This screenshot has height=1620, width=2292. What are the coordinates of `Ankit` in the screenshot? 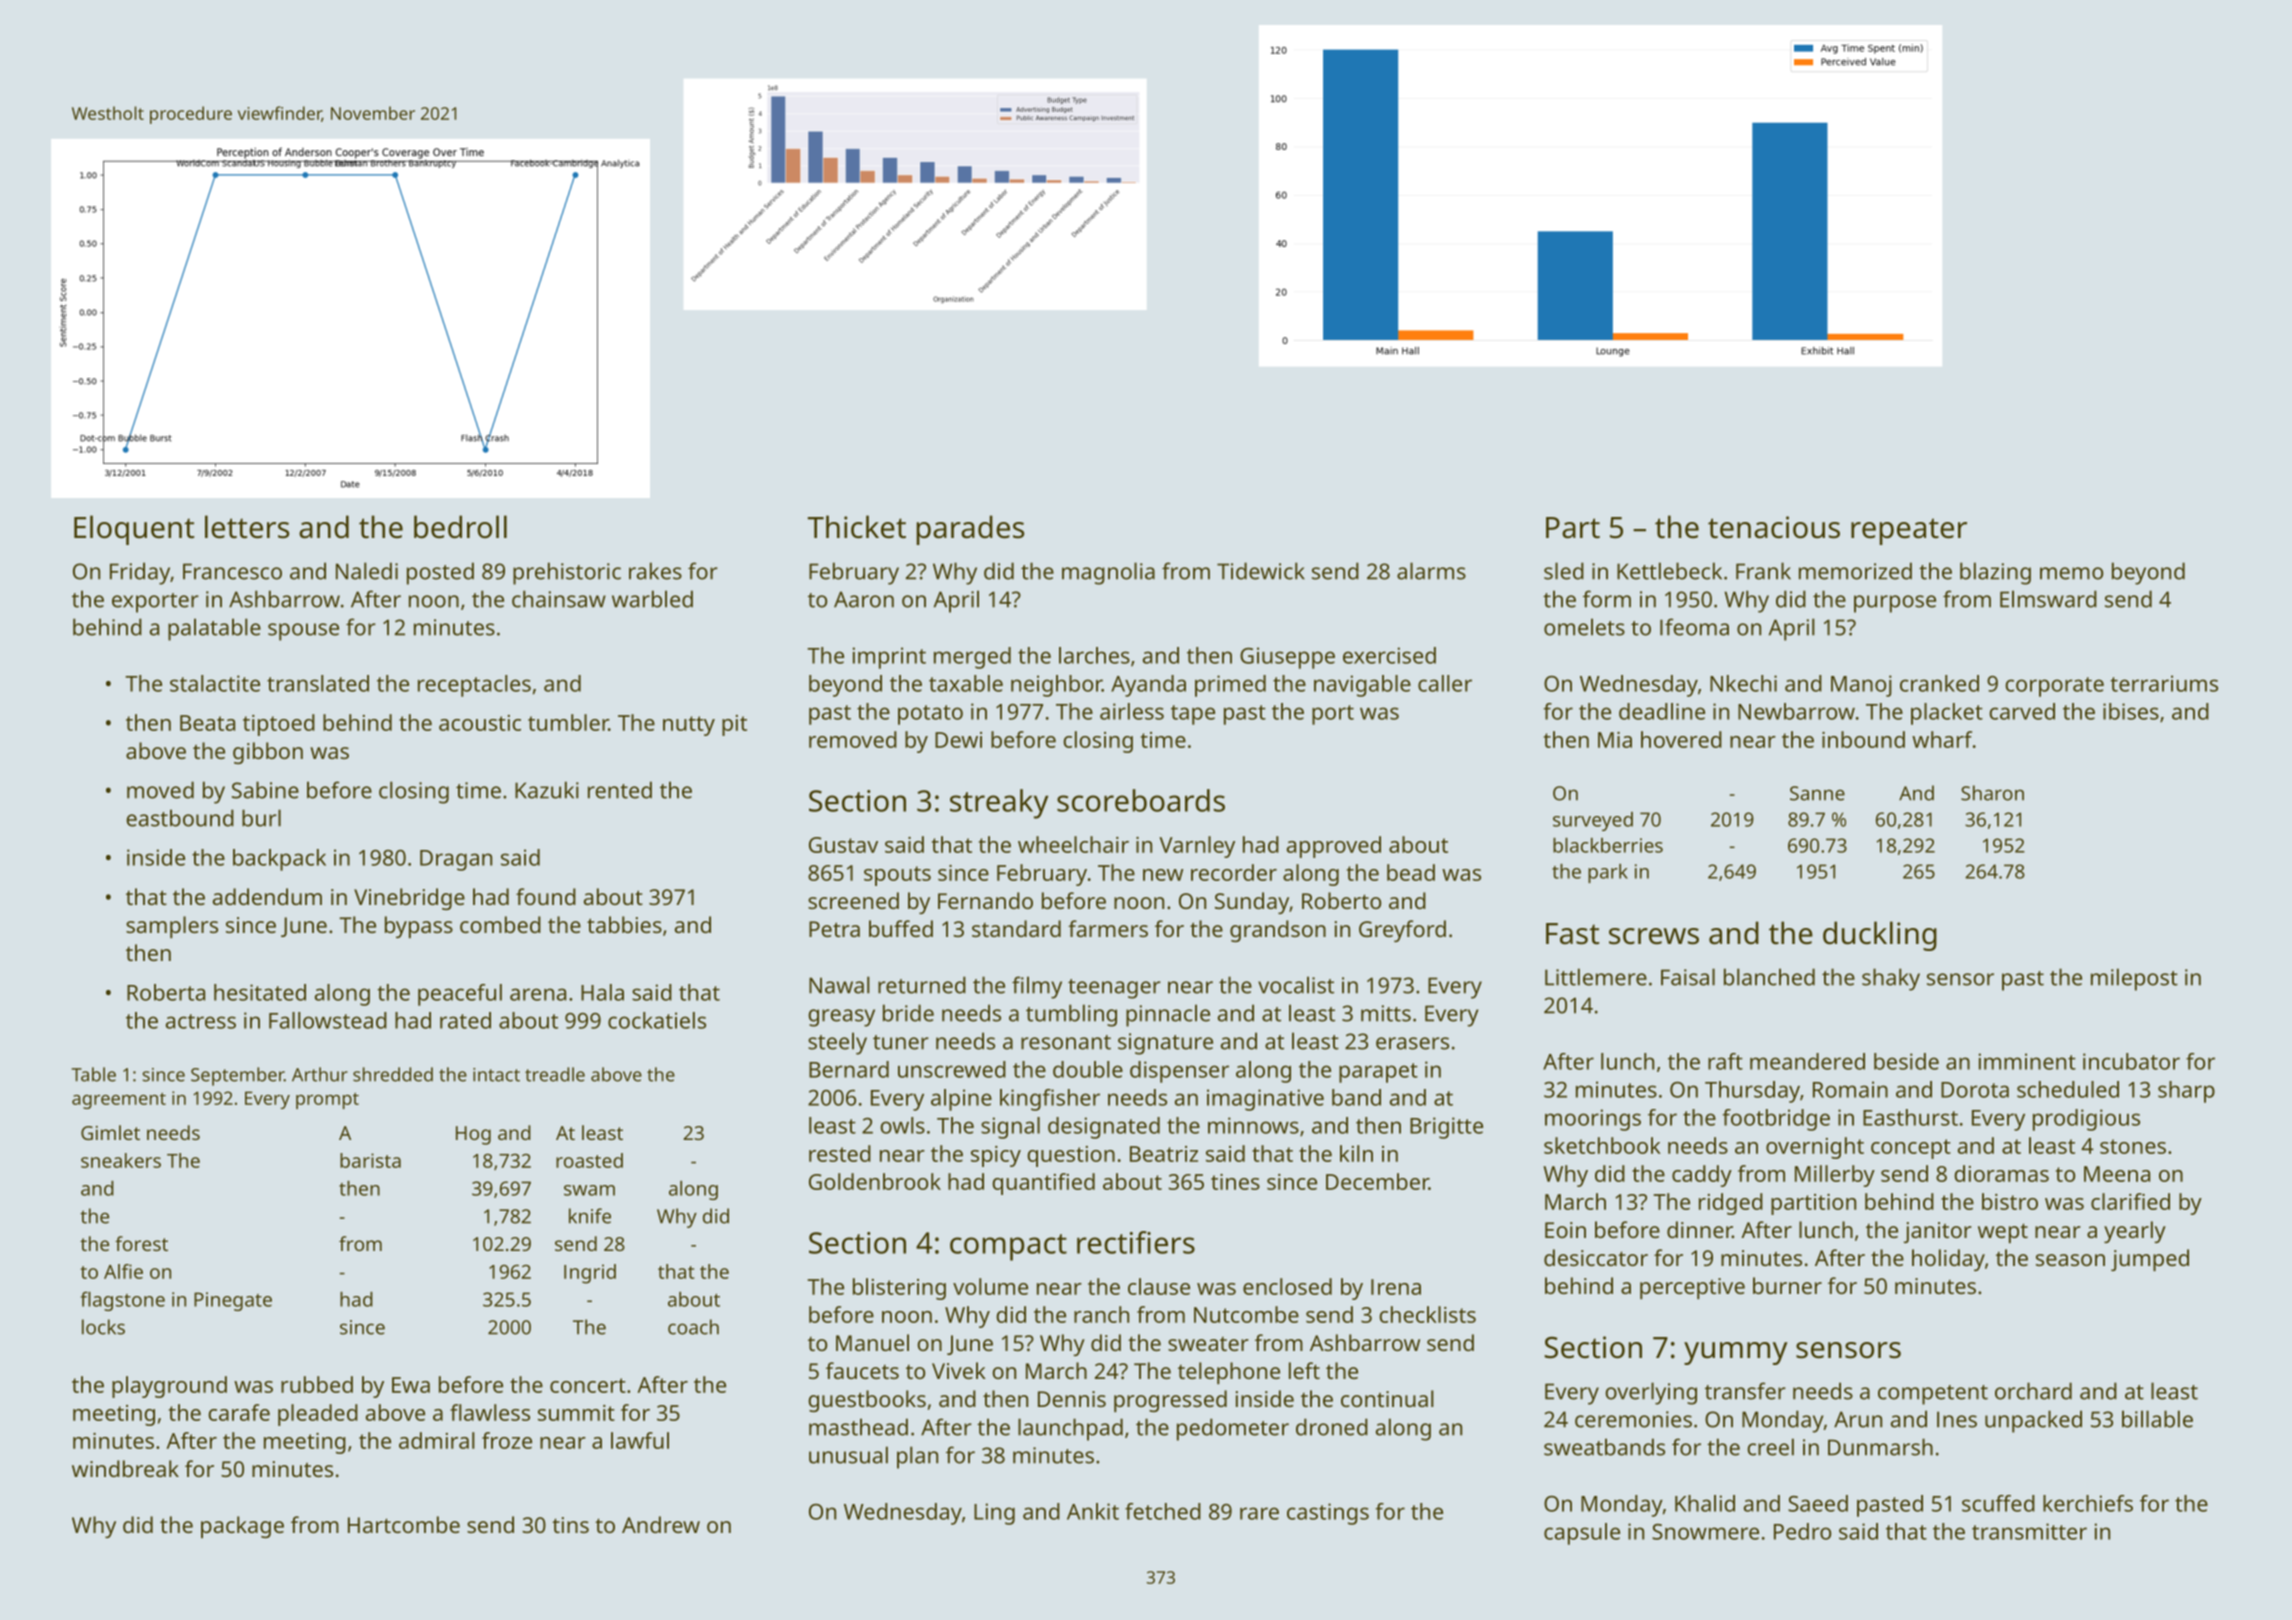 It's located at (1093, 1511).
